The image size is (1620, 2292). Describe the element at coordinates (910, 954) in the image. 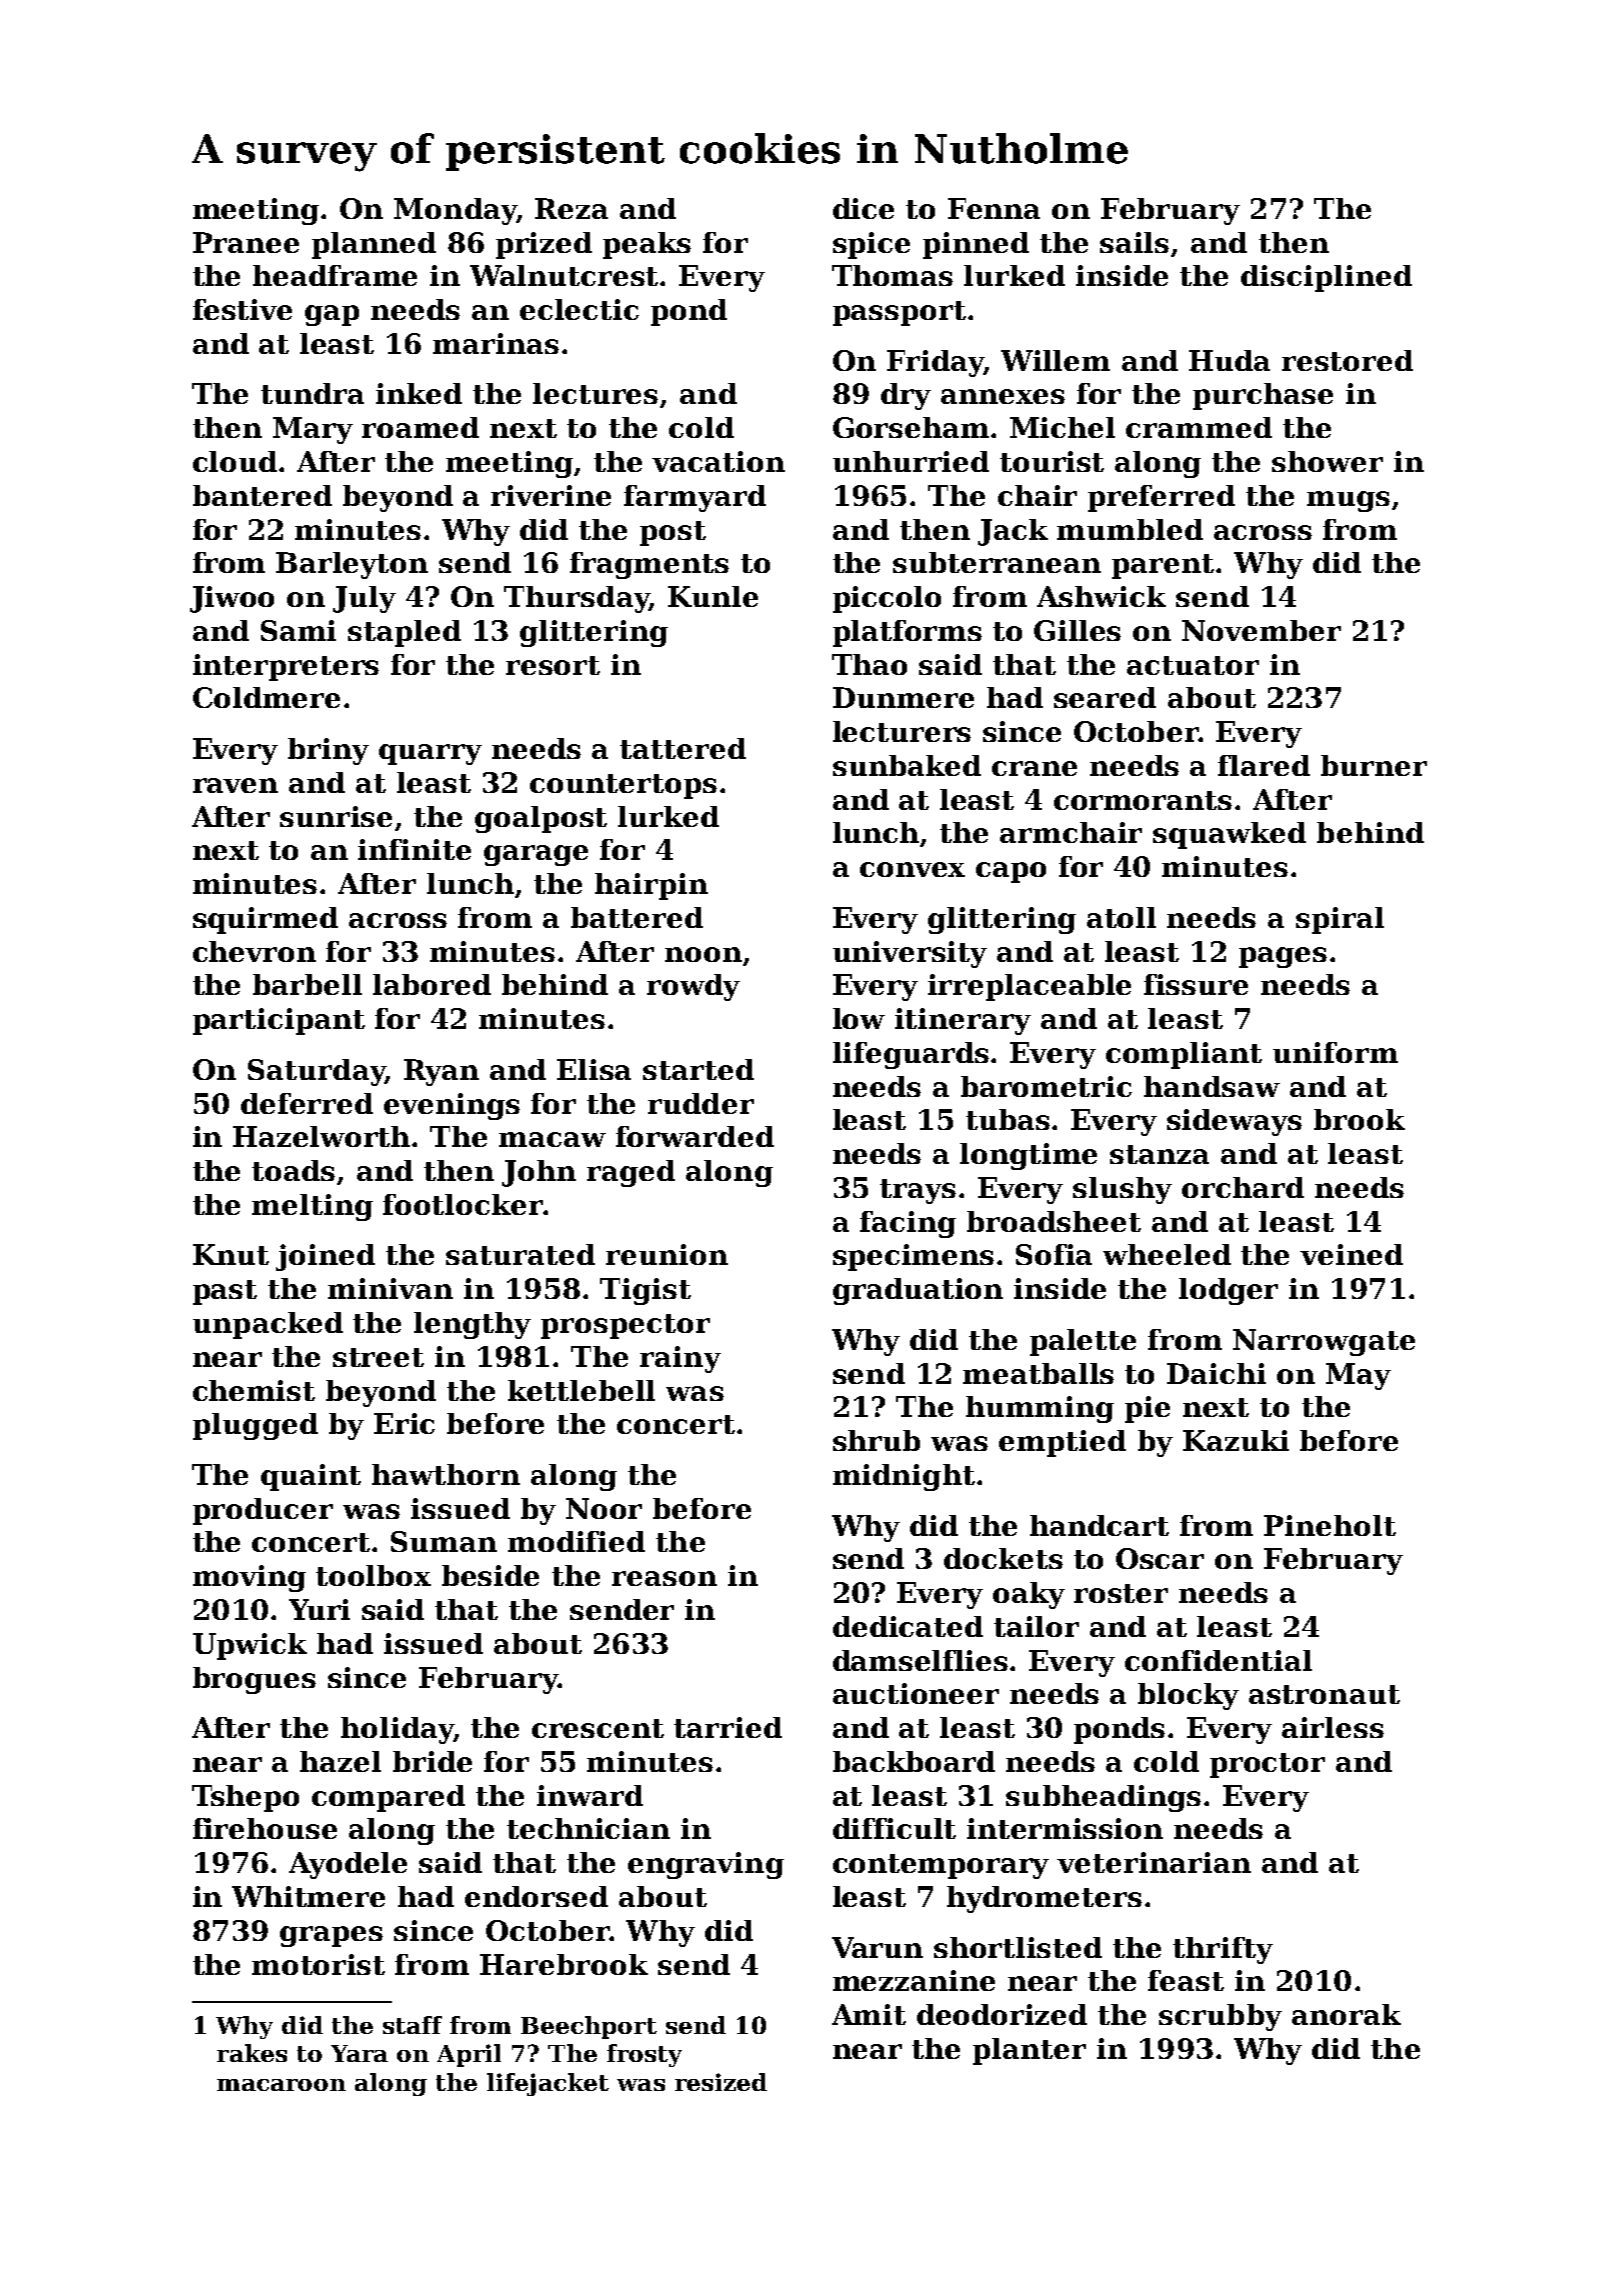

I see `university` at that location.
